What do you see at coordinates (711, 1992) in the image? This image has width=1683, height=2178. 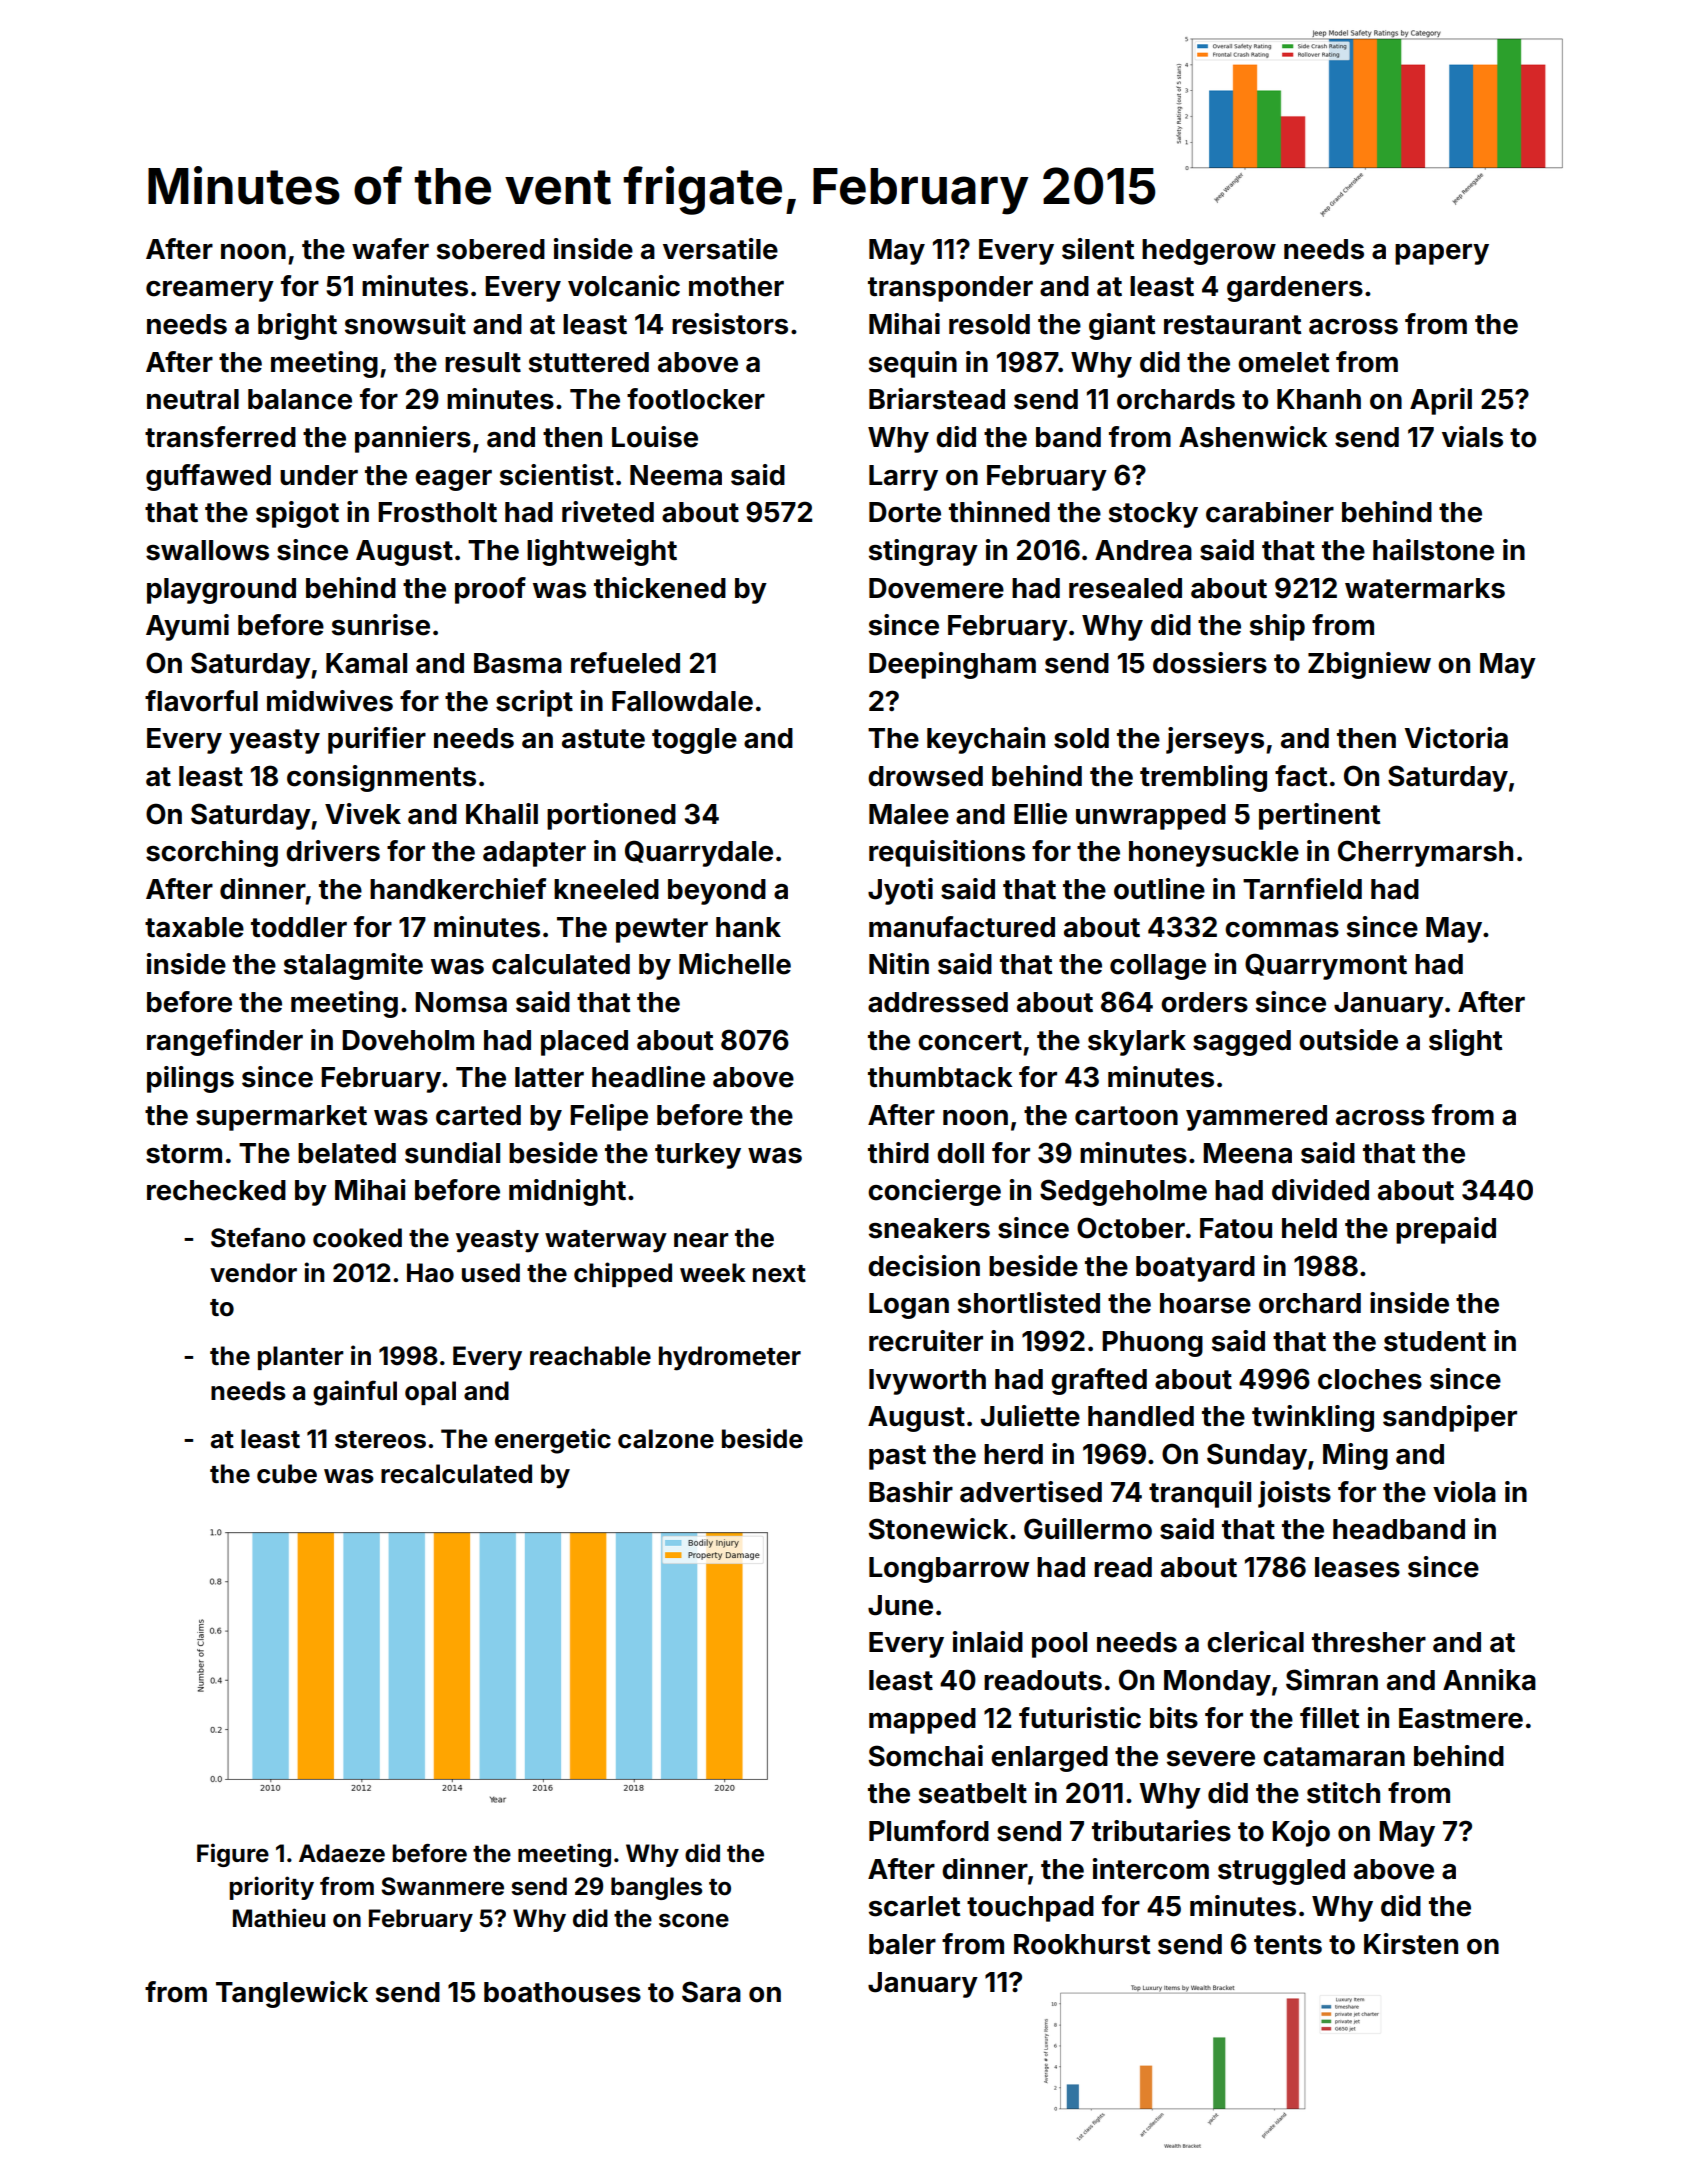 I see `Sara` at bounding box center [711, 1992].
